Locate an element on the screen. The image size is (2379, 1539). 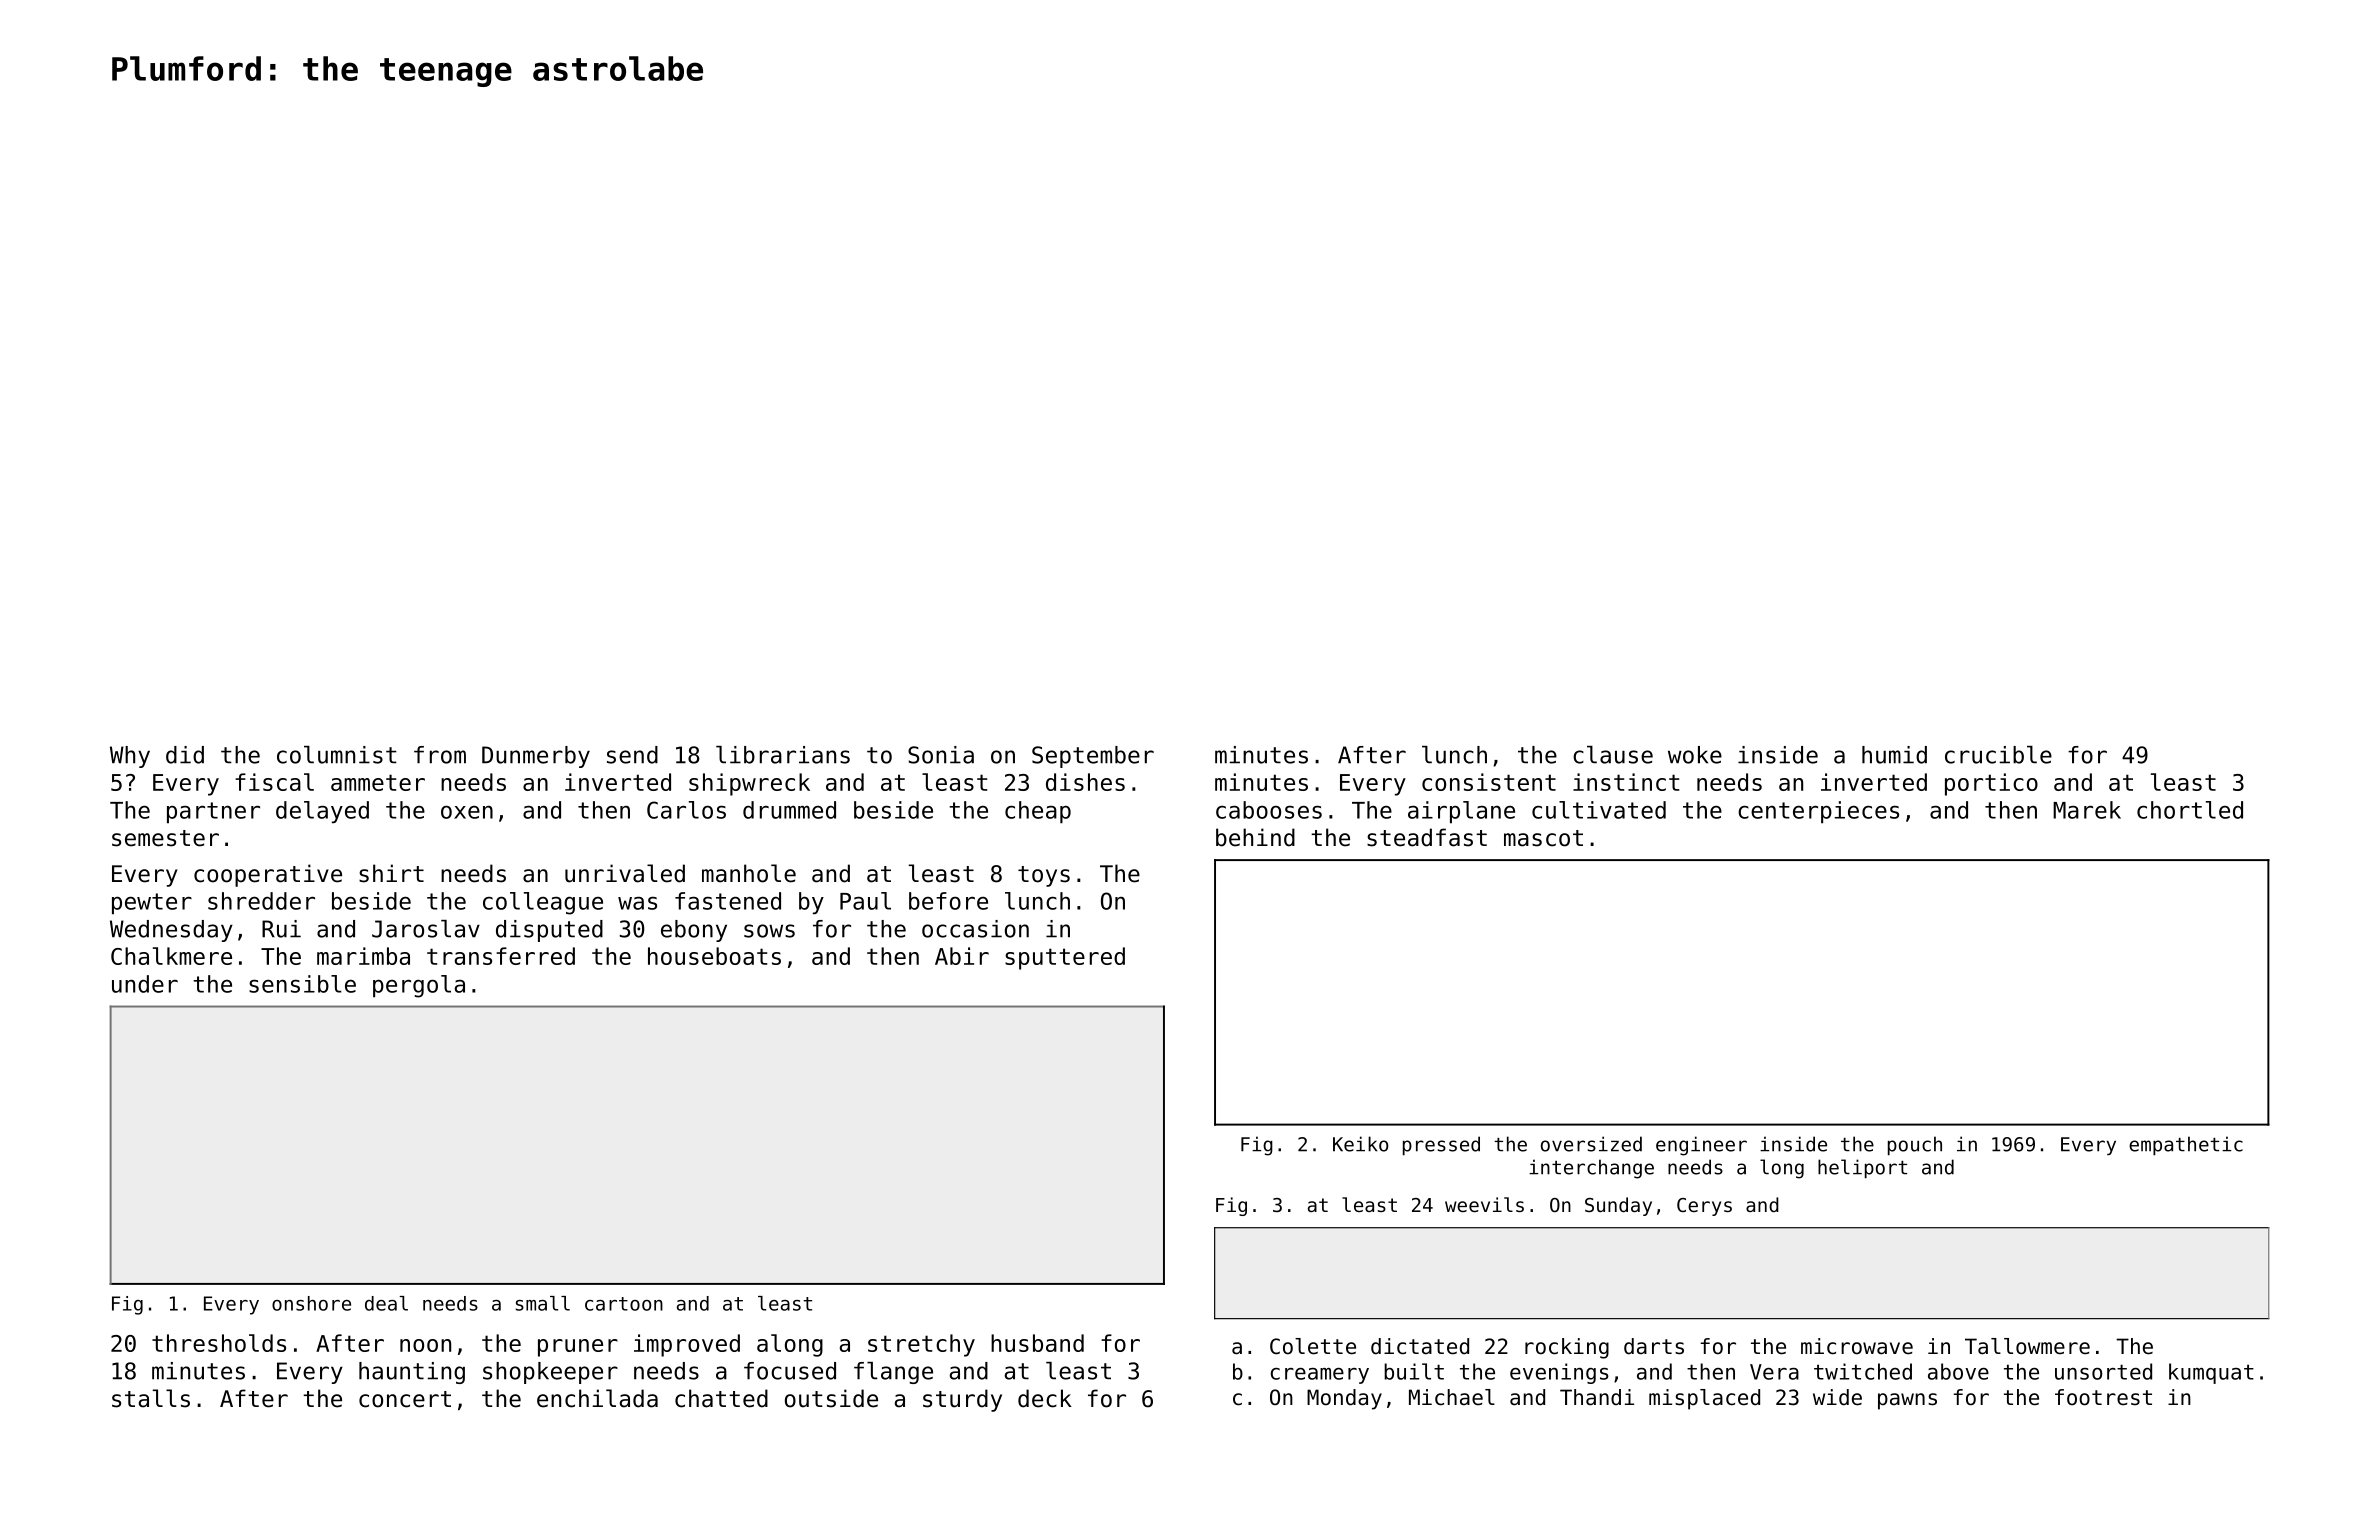
empathetic is located at coordinates (2186, 1145).
